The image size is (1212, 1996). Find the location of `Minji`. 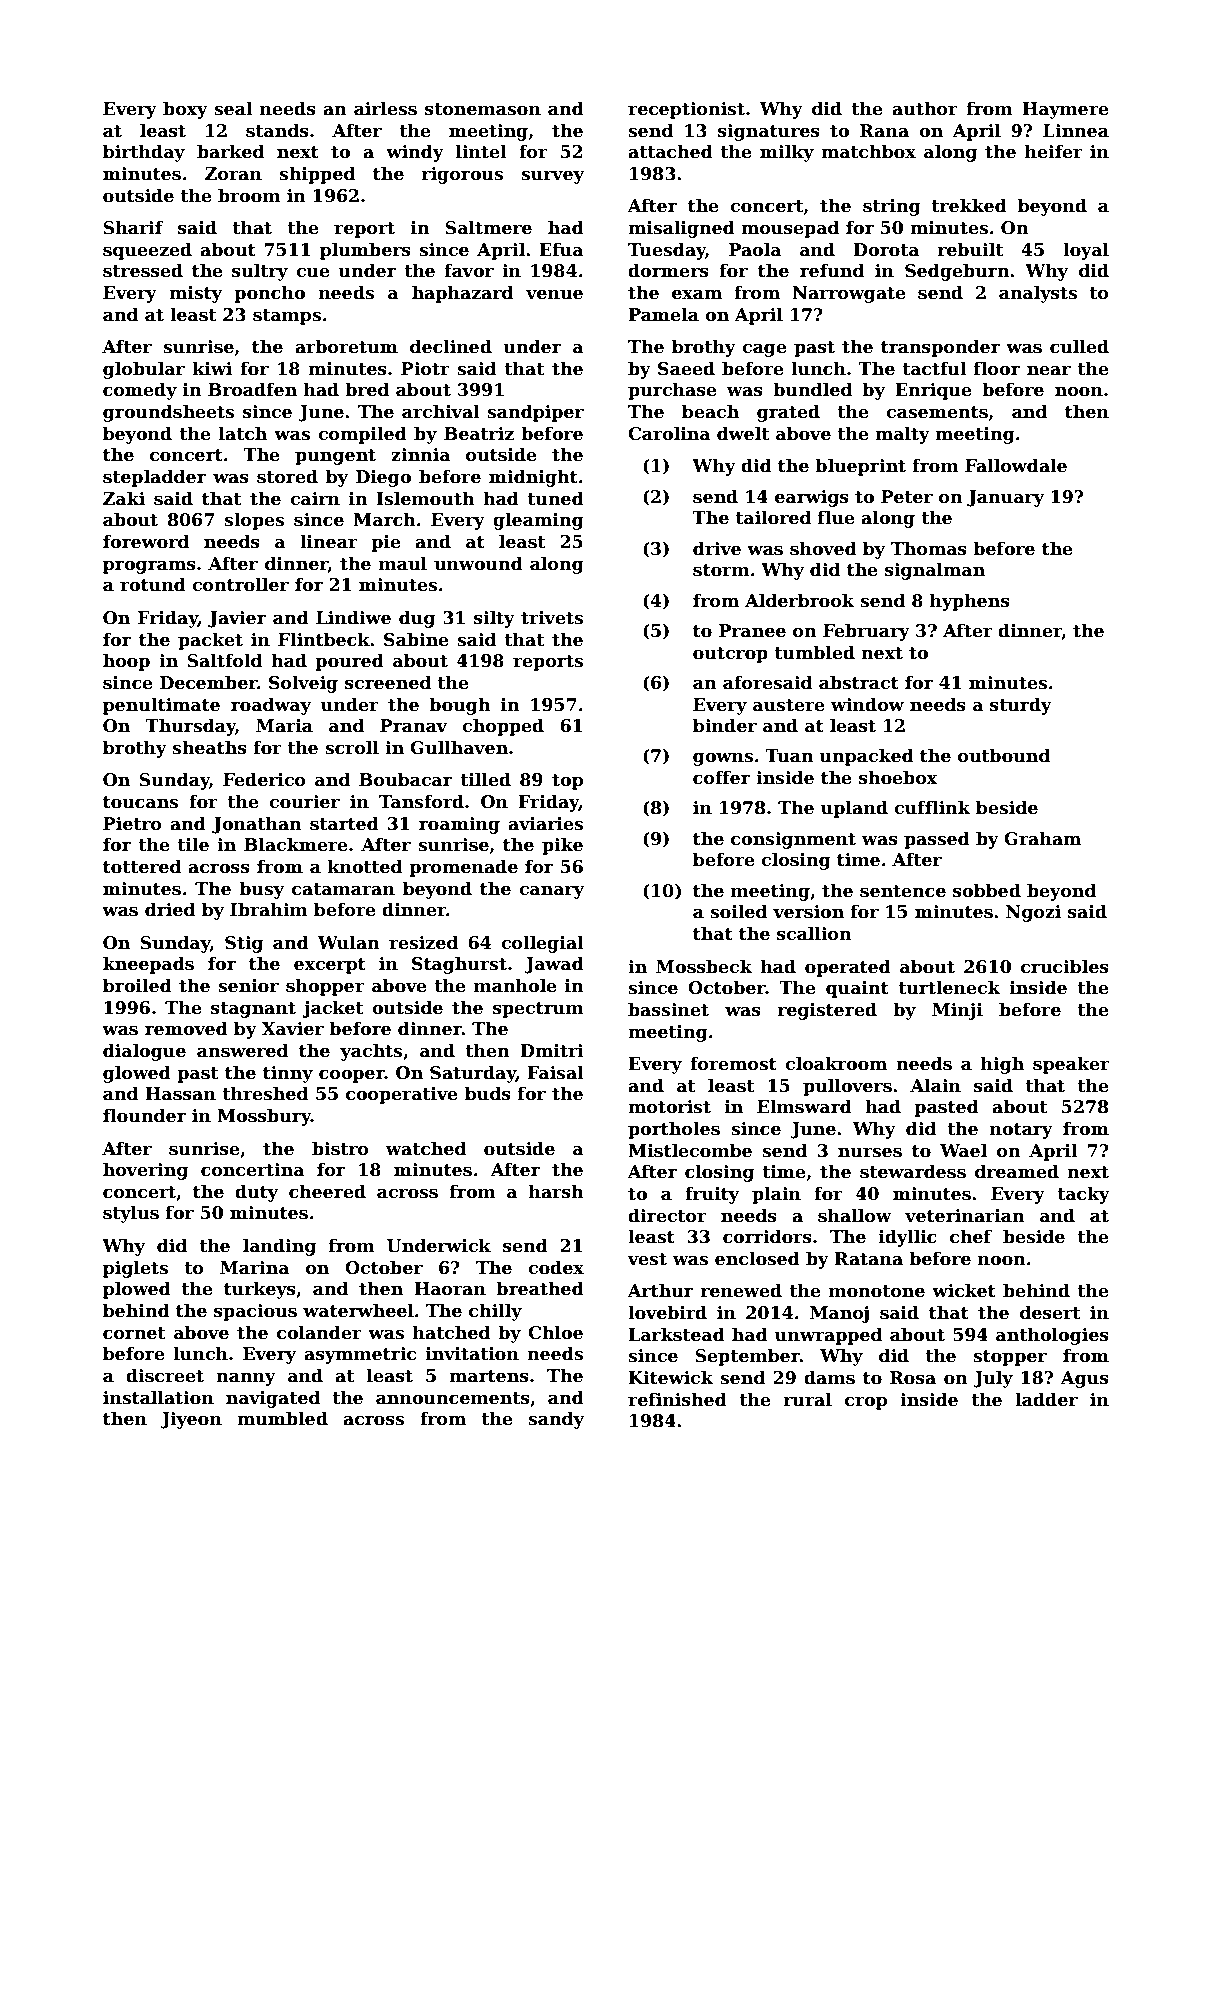

Minji is located at coordinates (957, 1011).
